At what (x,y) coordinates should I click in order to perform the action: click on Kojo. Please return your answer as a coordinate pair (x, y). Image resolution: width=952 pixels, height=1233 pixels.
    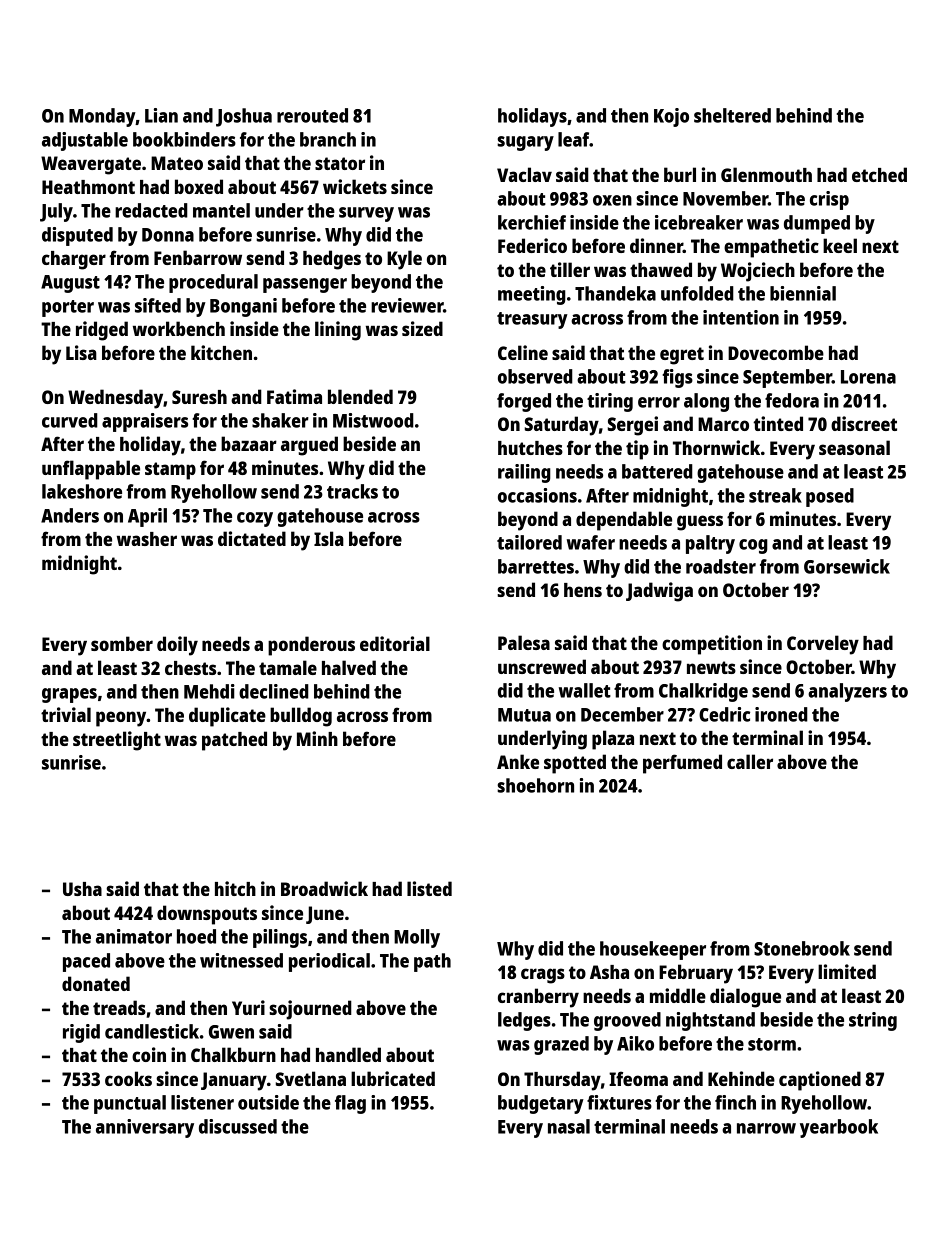
    Looking at the image, I should click on (671, 117).
